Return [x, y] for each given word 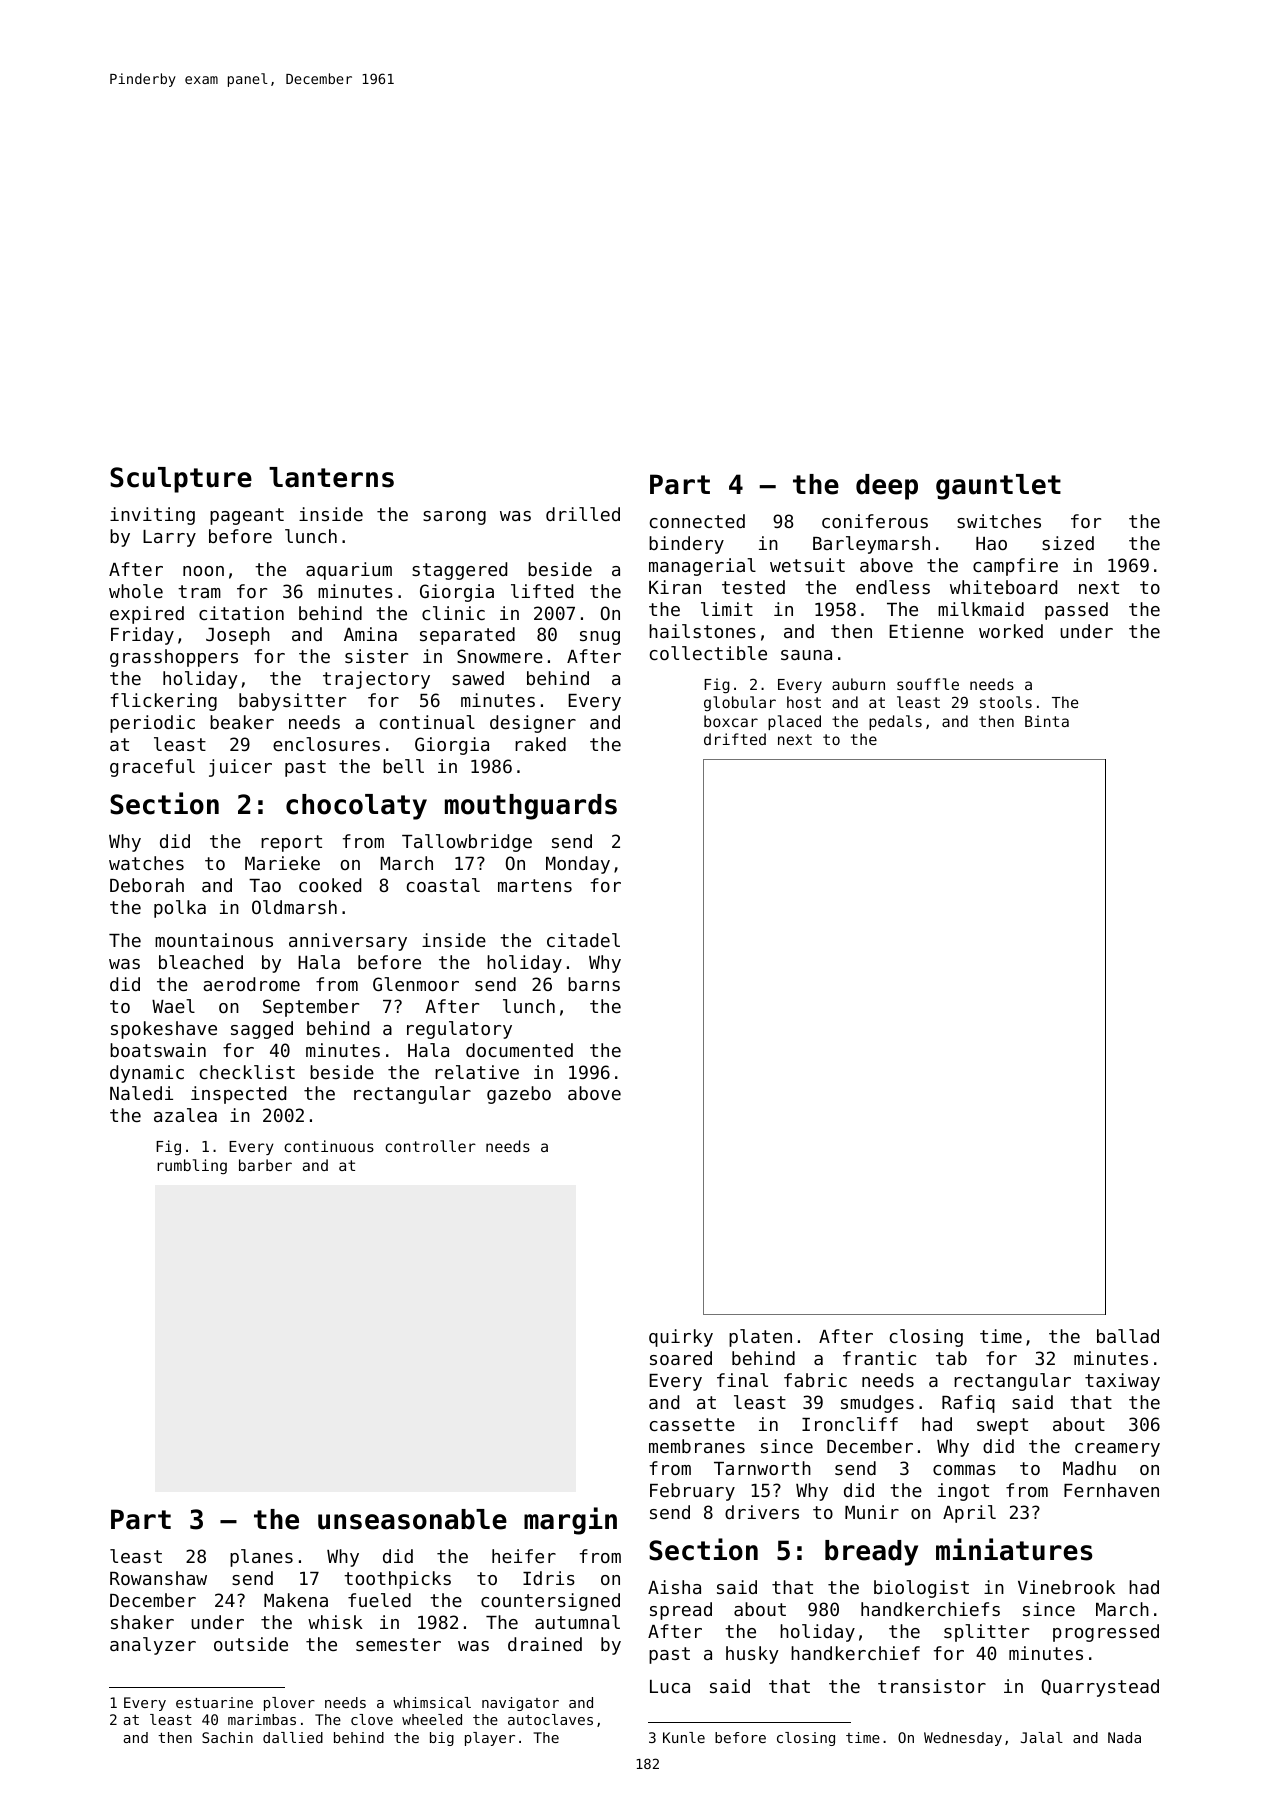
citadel [583, 940]
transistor [932, 1686]
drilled [583, 514]
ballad [1128, 1336]
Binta [1047, 721]
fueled [379, 1600]
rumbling [192, 1166]
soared [681, 1358]
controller [430, 1146]
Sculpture [181, 480]
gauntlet [998, 487]
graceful [152, 768]
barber [265, 1165]
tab [951, 1358]
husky [752, 1655]
